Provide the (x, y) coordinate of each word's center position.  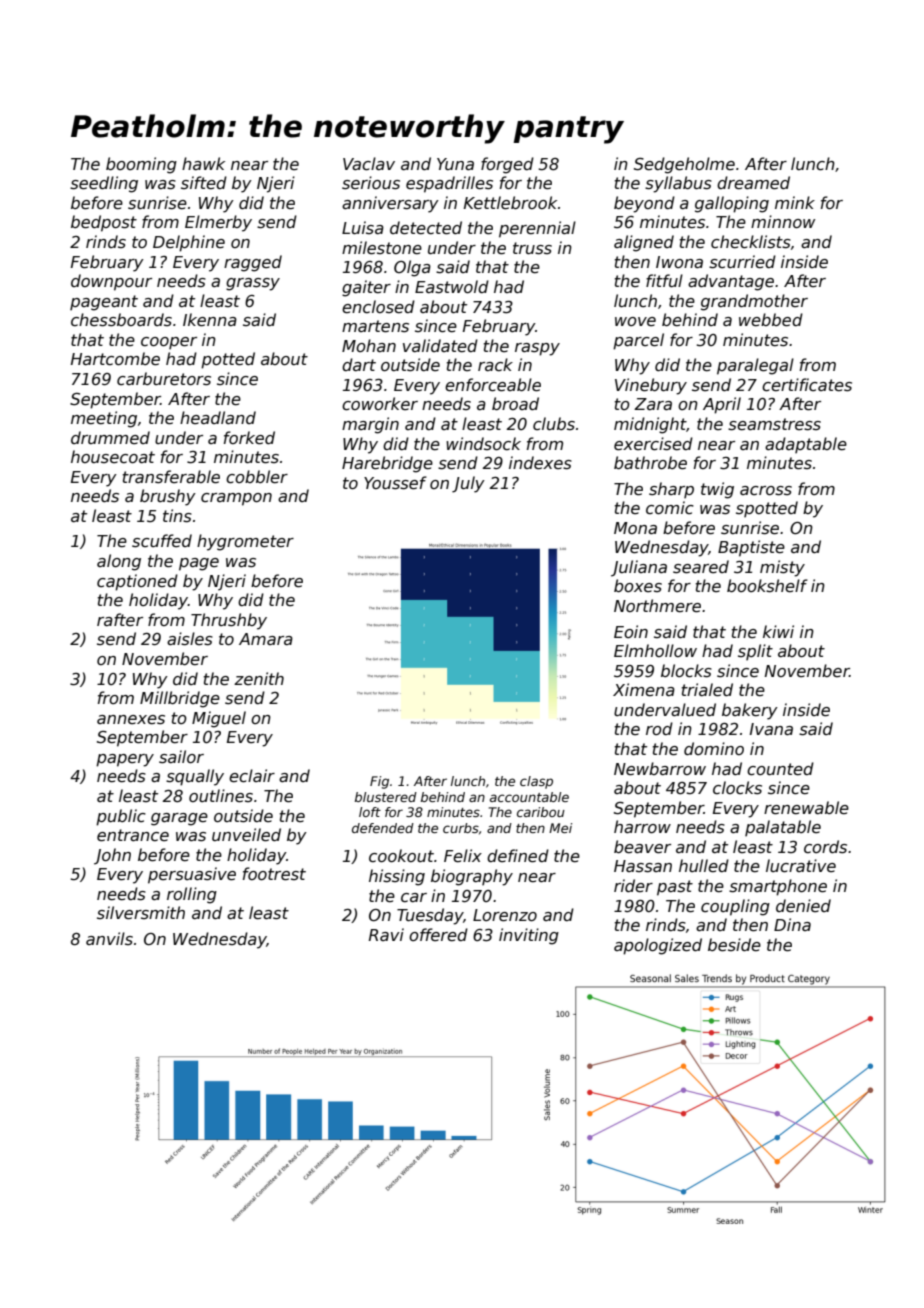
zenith (259, 678)
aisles (190, 639)
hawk (203, 163)
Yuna (455, 164)
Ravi (386, 934)
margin (370, 425)
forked (249, 438)
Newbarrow (660, 769)
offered (438, 935)
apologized (658, 946)
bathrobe (650, 463)
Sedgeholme (684, 165)
